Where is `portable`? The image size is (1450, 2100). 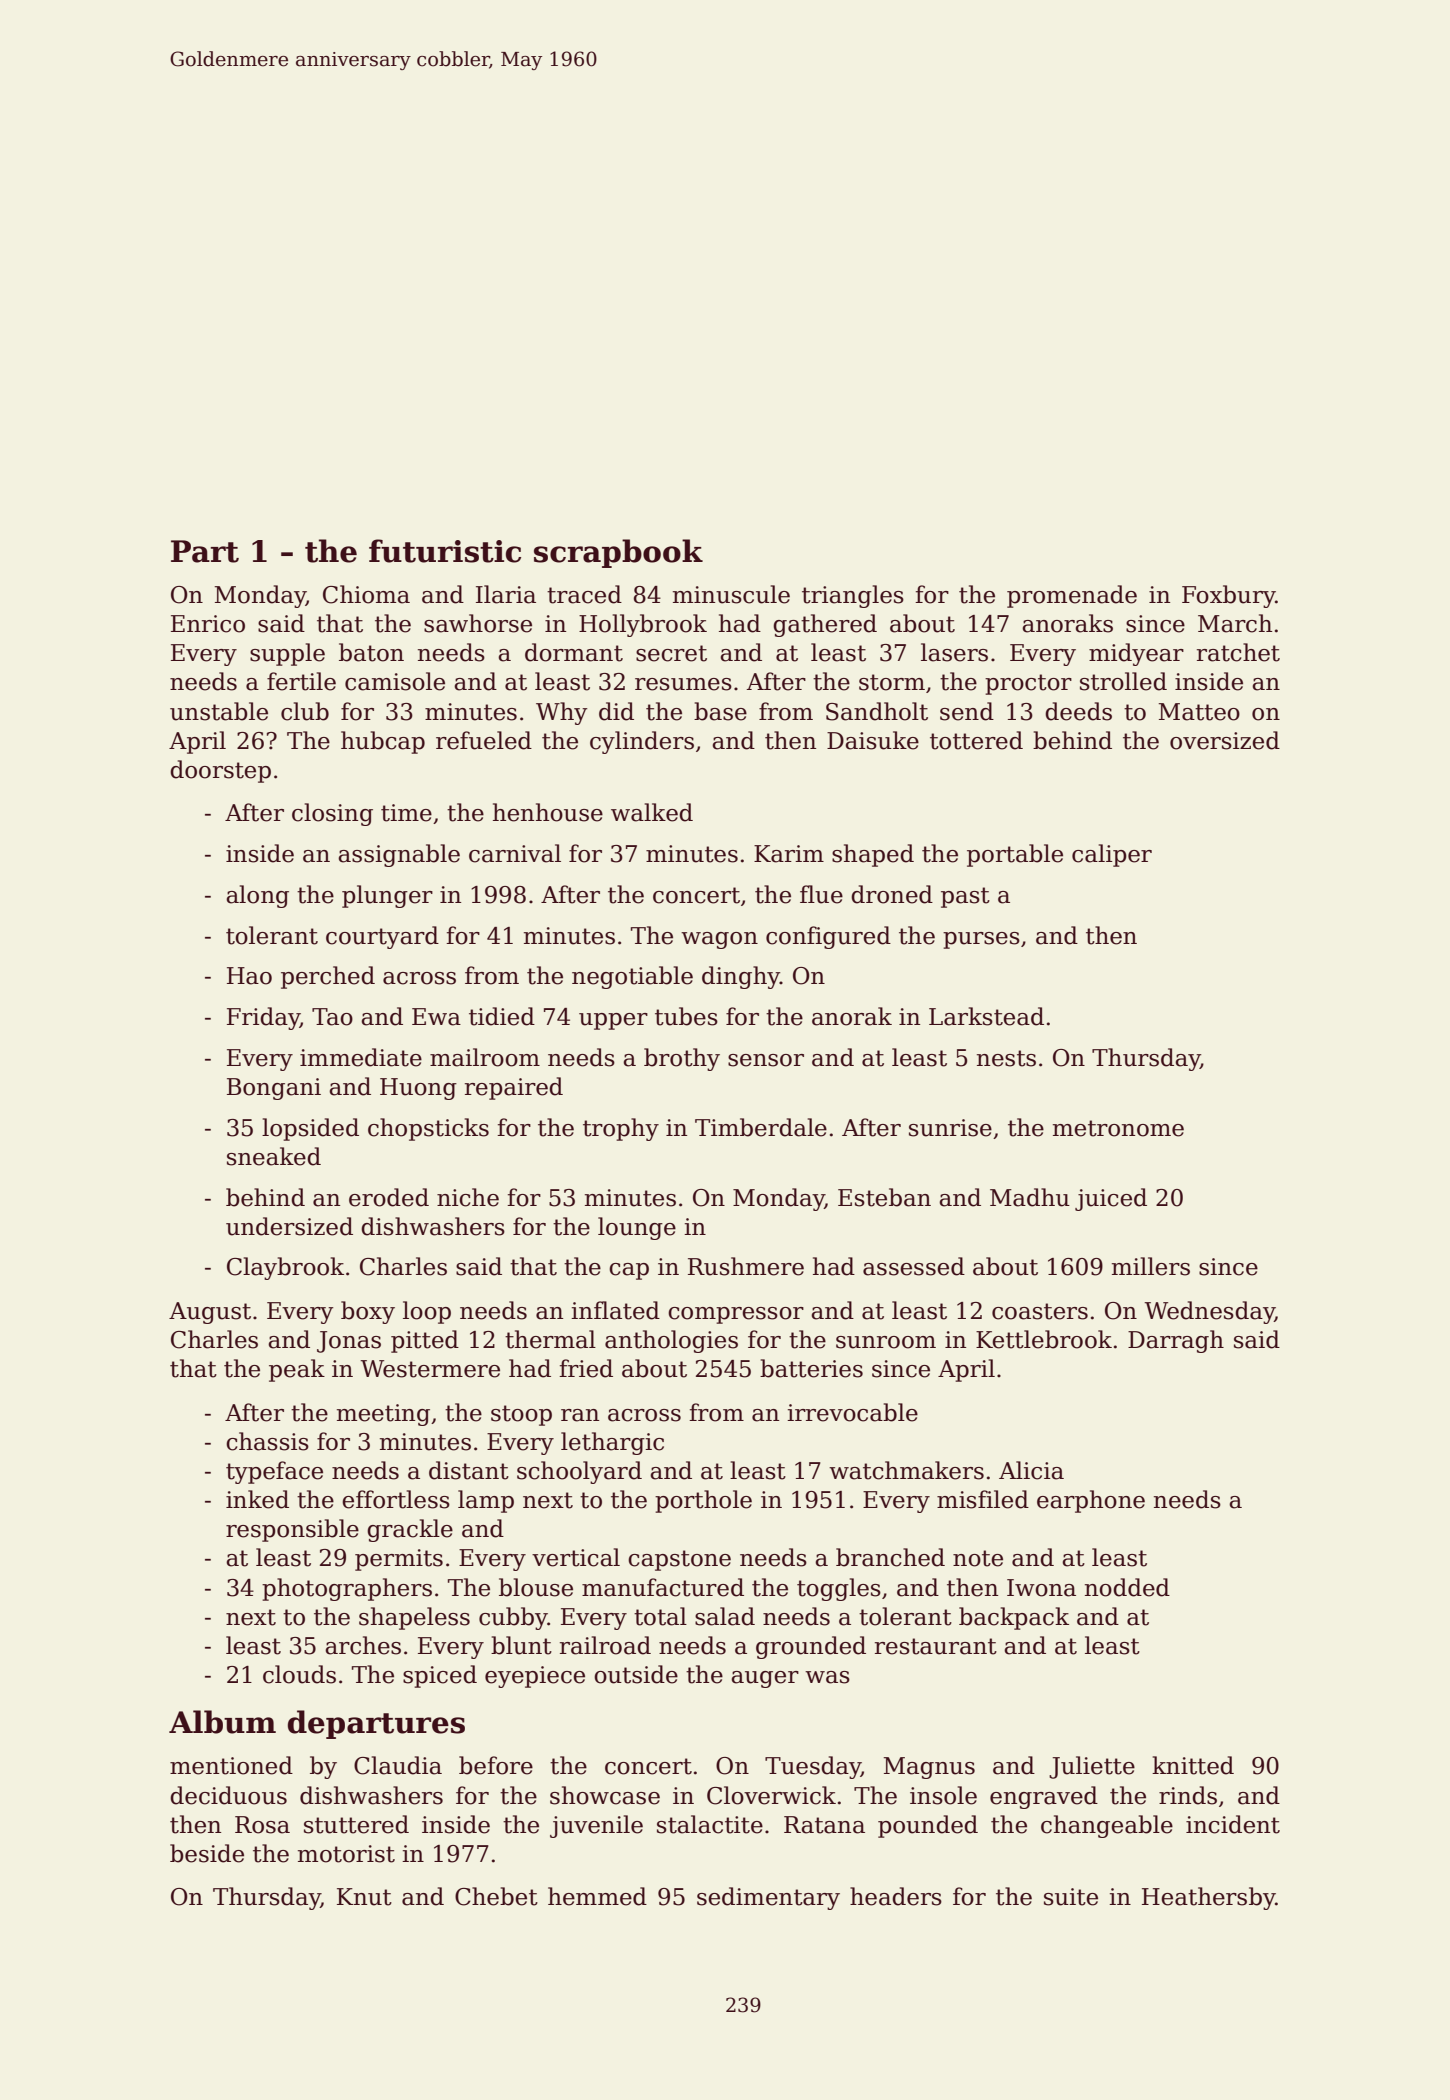
portable is located at coordinates (1015, 855).
